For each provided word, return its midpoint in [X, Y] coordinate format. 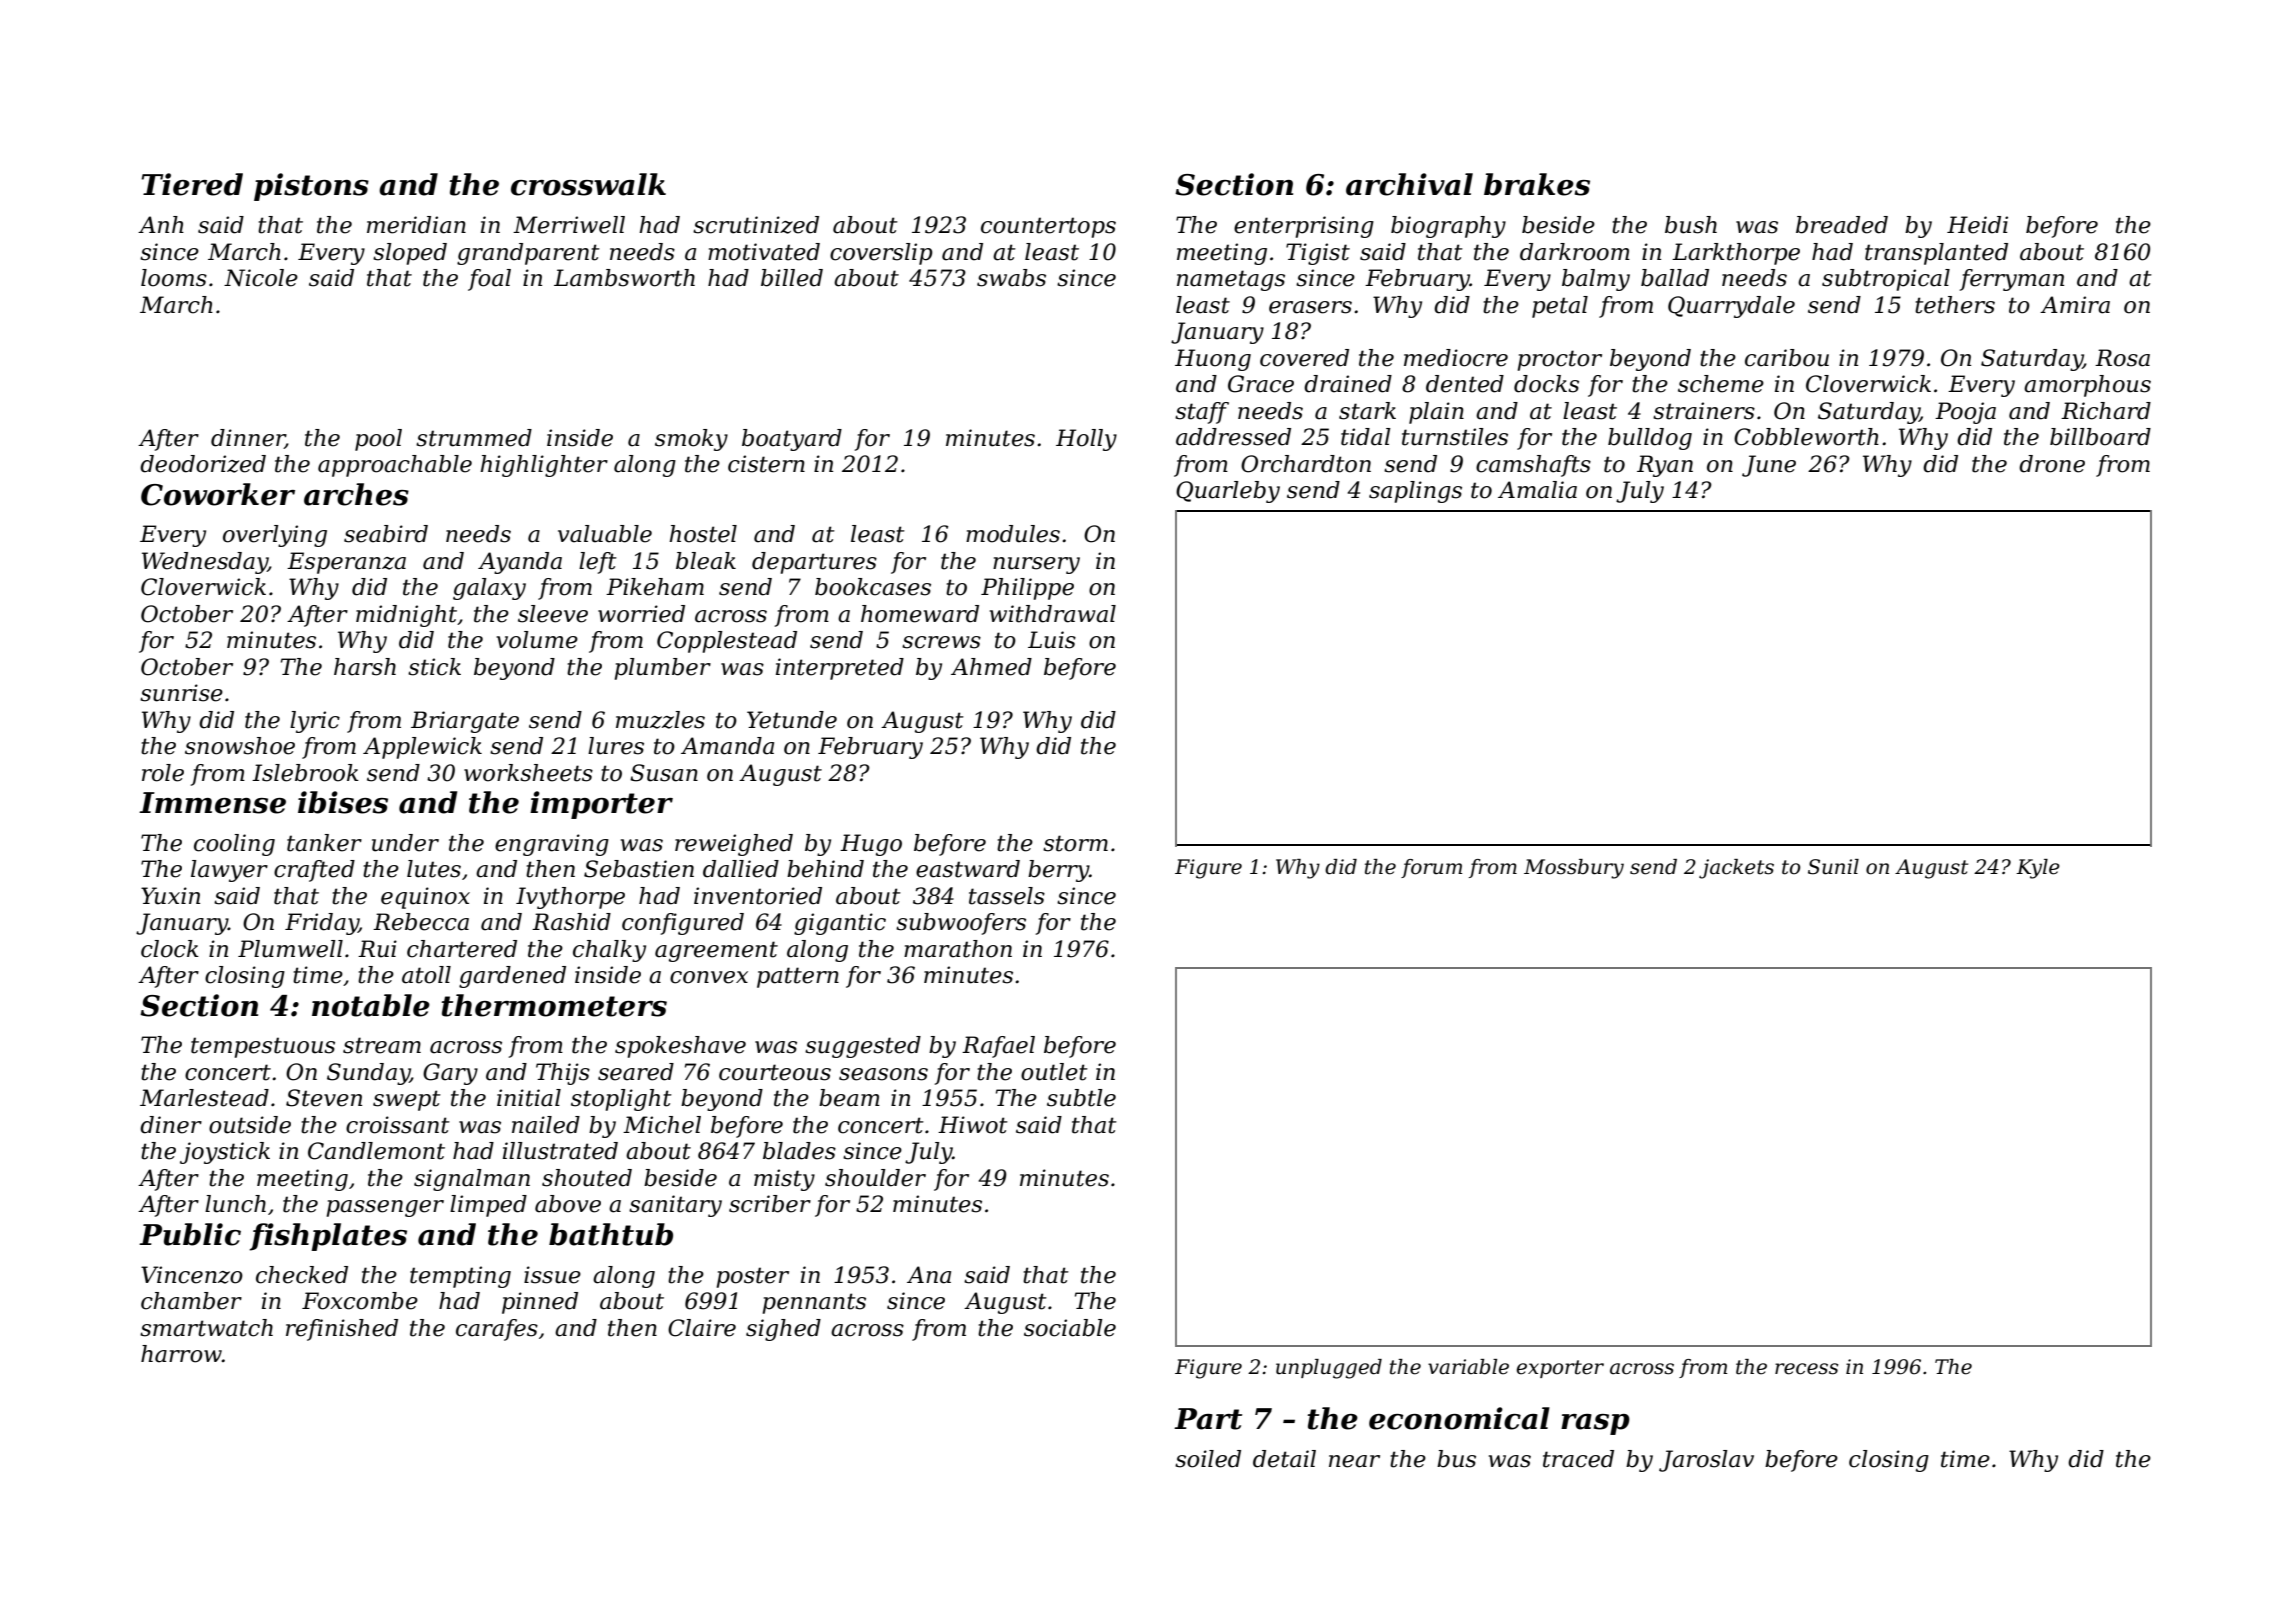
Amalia [1537, 490]
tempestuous [263, 1047]
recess [1806, 1369]
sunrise [181, 693]
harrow [181, 1354]
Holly [1086, 440]
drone [2052, 464]
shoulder [875, 1178]
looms [174, 278]
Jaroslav [1706, 1461]
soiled [1208, 1459]
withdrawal [1053, 614]
